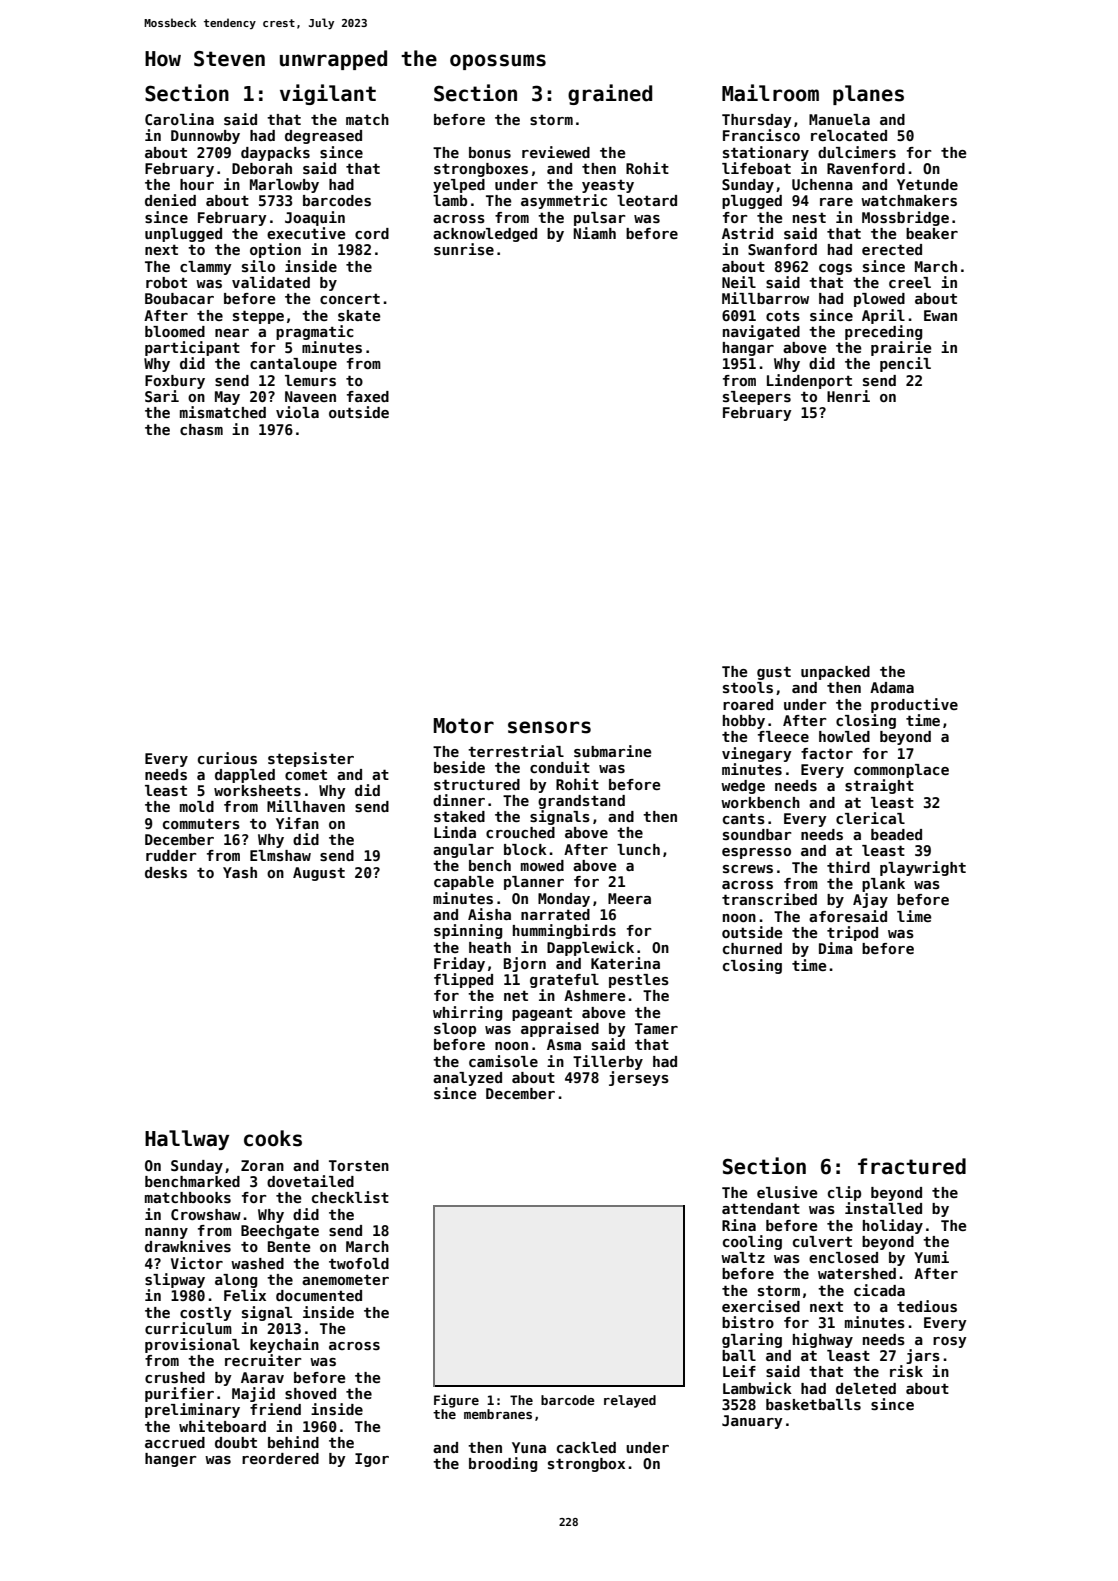 The height and width of the image is (1581, 1118). Describe the element at coordinates (201, 429) in the image. I see `chasm` at that location.
